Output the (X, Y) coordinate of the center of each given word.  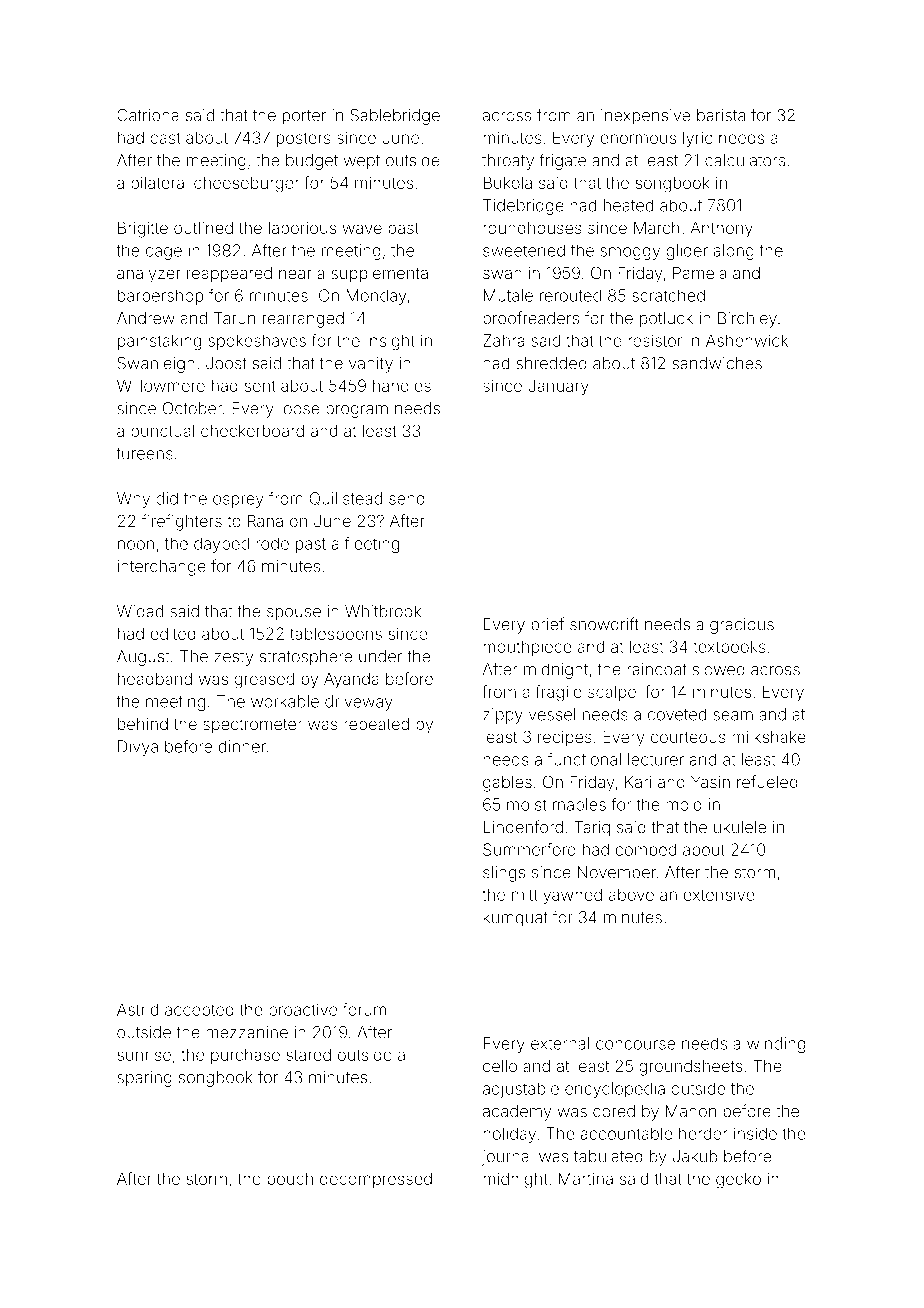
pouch (290, 1180)
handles (402, 385)
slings (504, 874)
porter (304, 117)
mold (684, 804)
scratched (668, 295)
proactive (303, 1011)
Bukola (508, 182)
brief (547, 624)
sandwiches (717, 363)
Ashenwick (747, 340)
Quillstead (345, 499)
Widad (140, 611)
